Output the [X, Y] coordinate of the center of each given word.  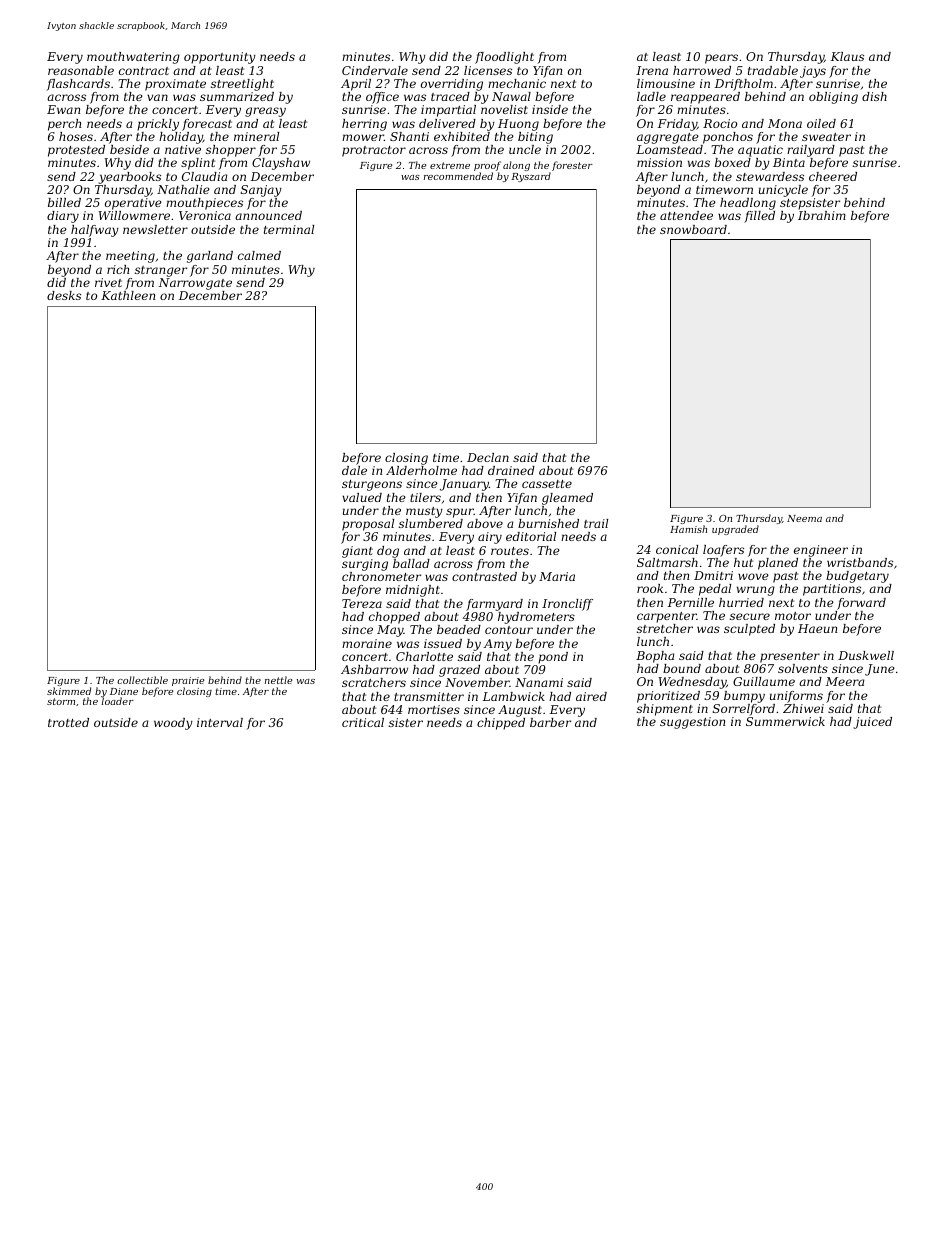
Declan [488, 457]
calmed [259, 255]
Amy [498, 645]
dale [354, 470]
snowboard [693, 229]
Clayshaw [281, 164]
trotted [68, 722]
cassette [547, 484]
